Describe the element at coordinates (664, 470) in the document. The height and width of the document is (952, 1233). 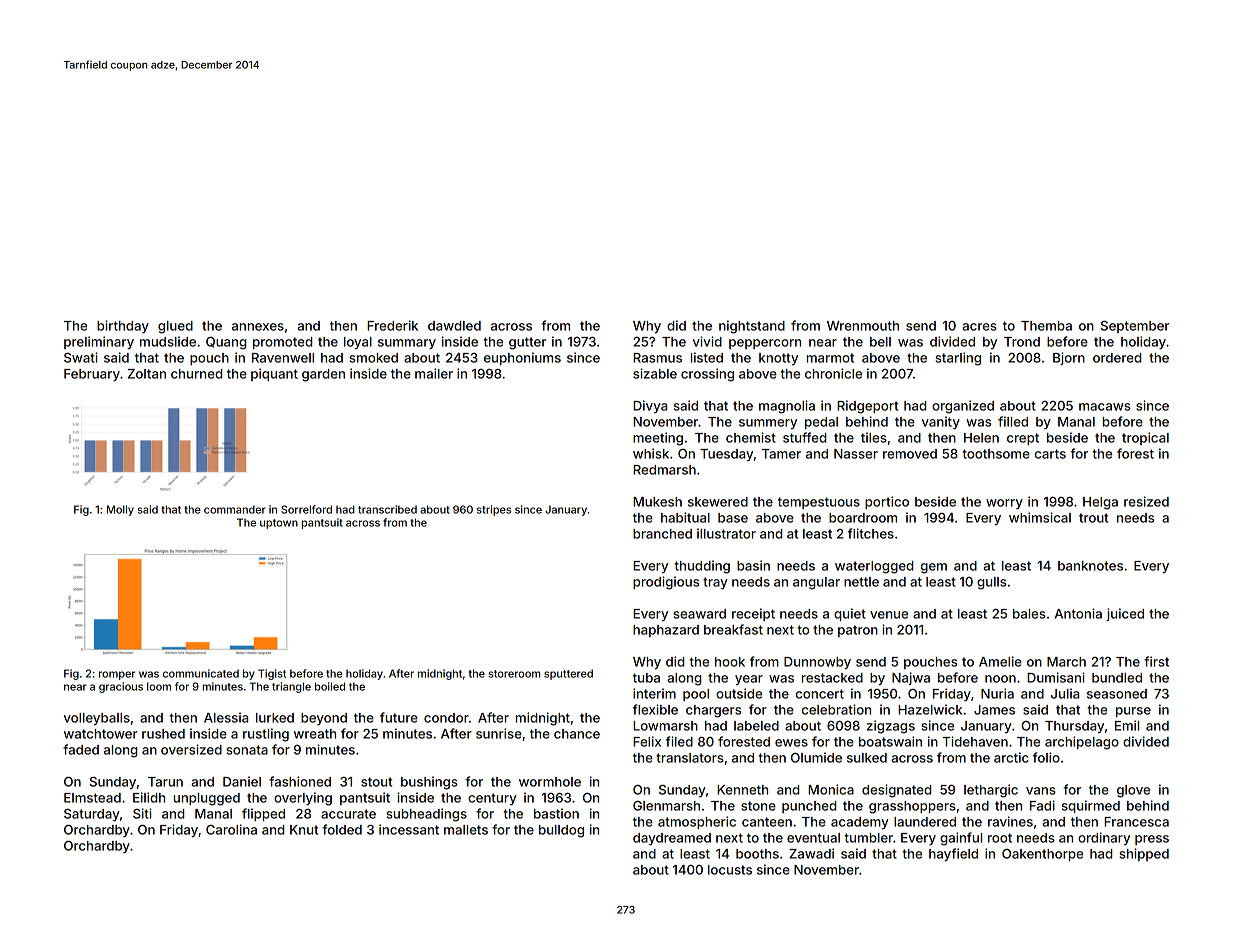
I see `Redmarsh` at that location.
